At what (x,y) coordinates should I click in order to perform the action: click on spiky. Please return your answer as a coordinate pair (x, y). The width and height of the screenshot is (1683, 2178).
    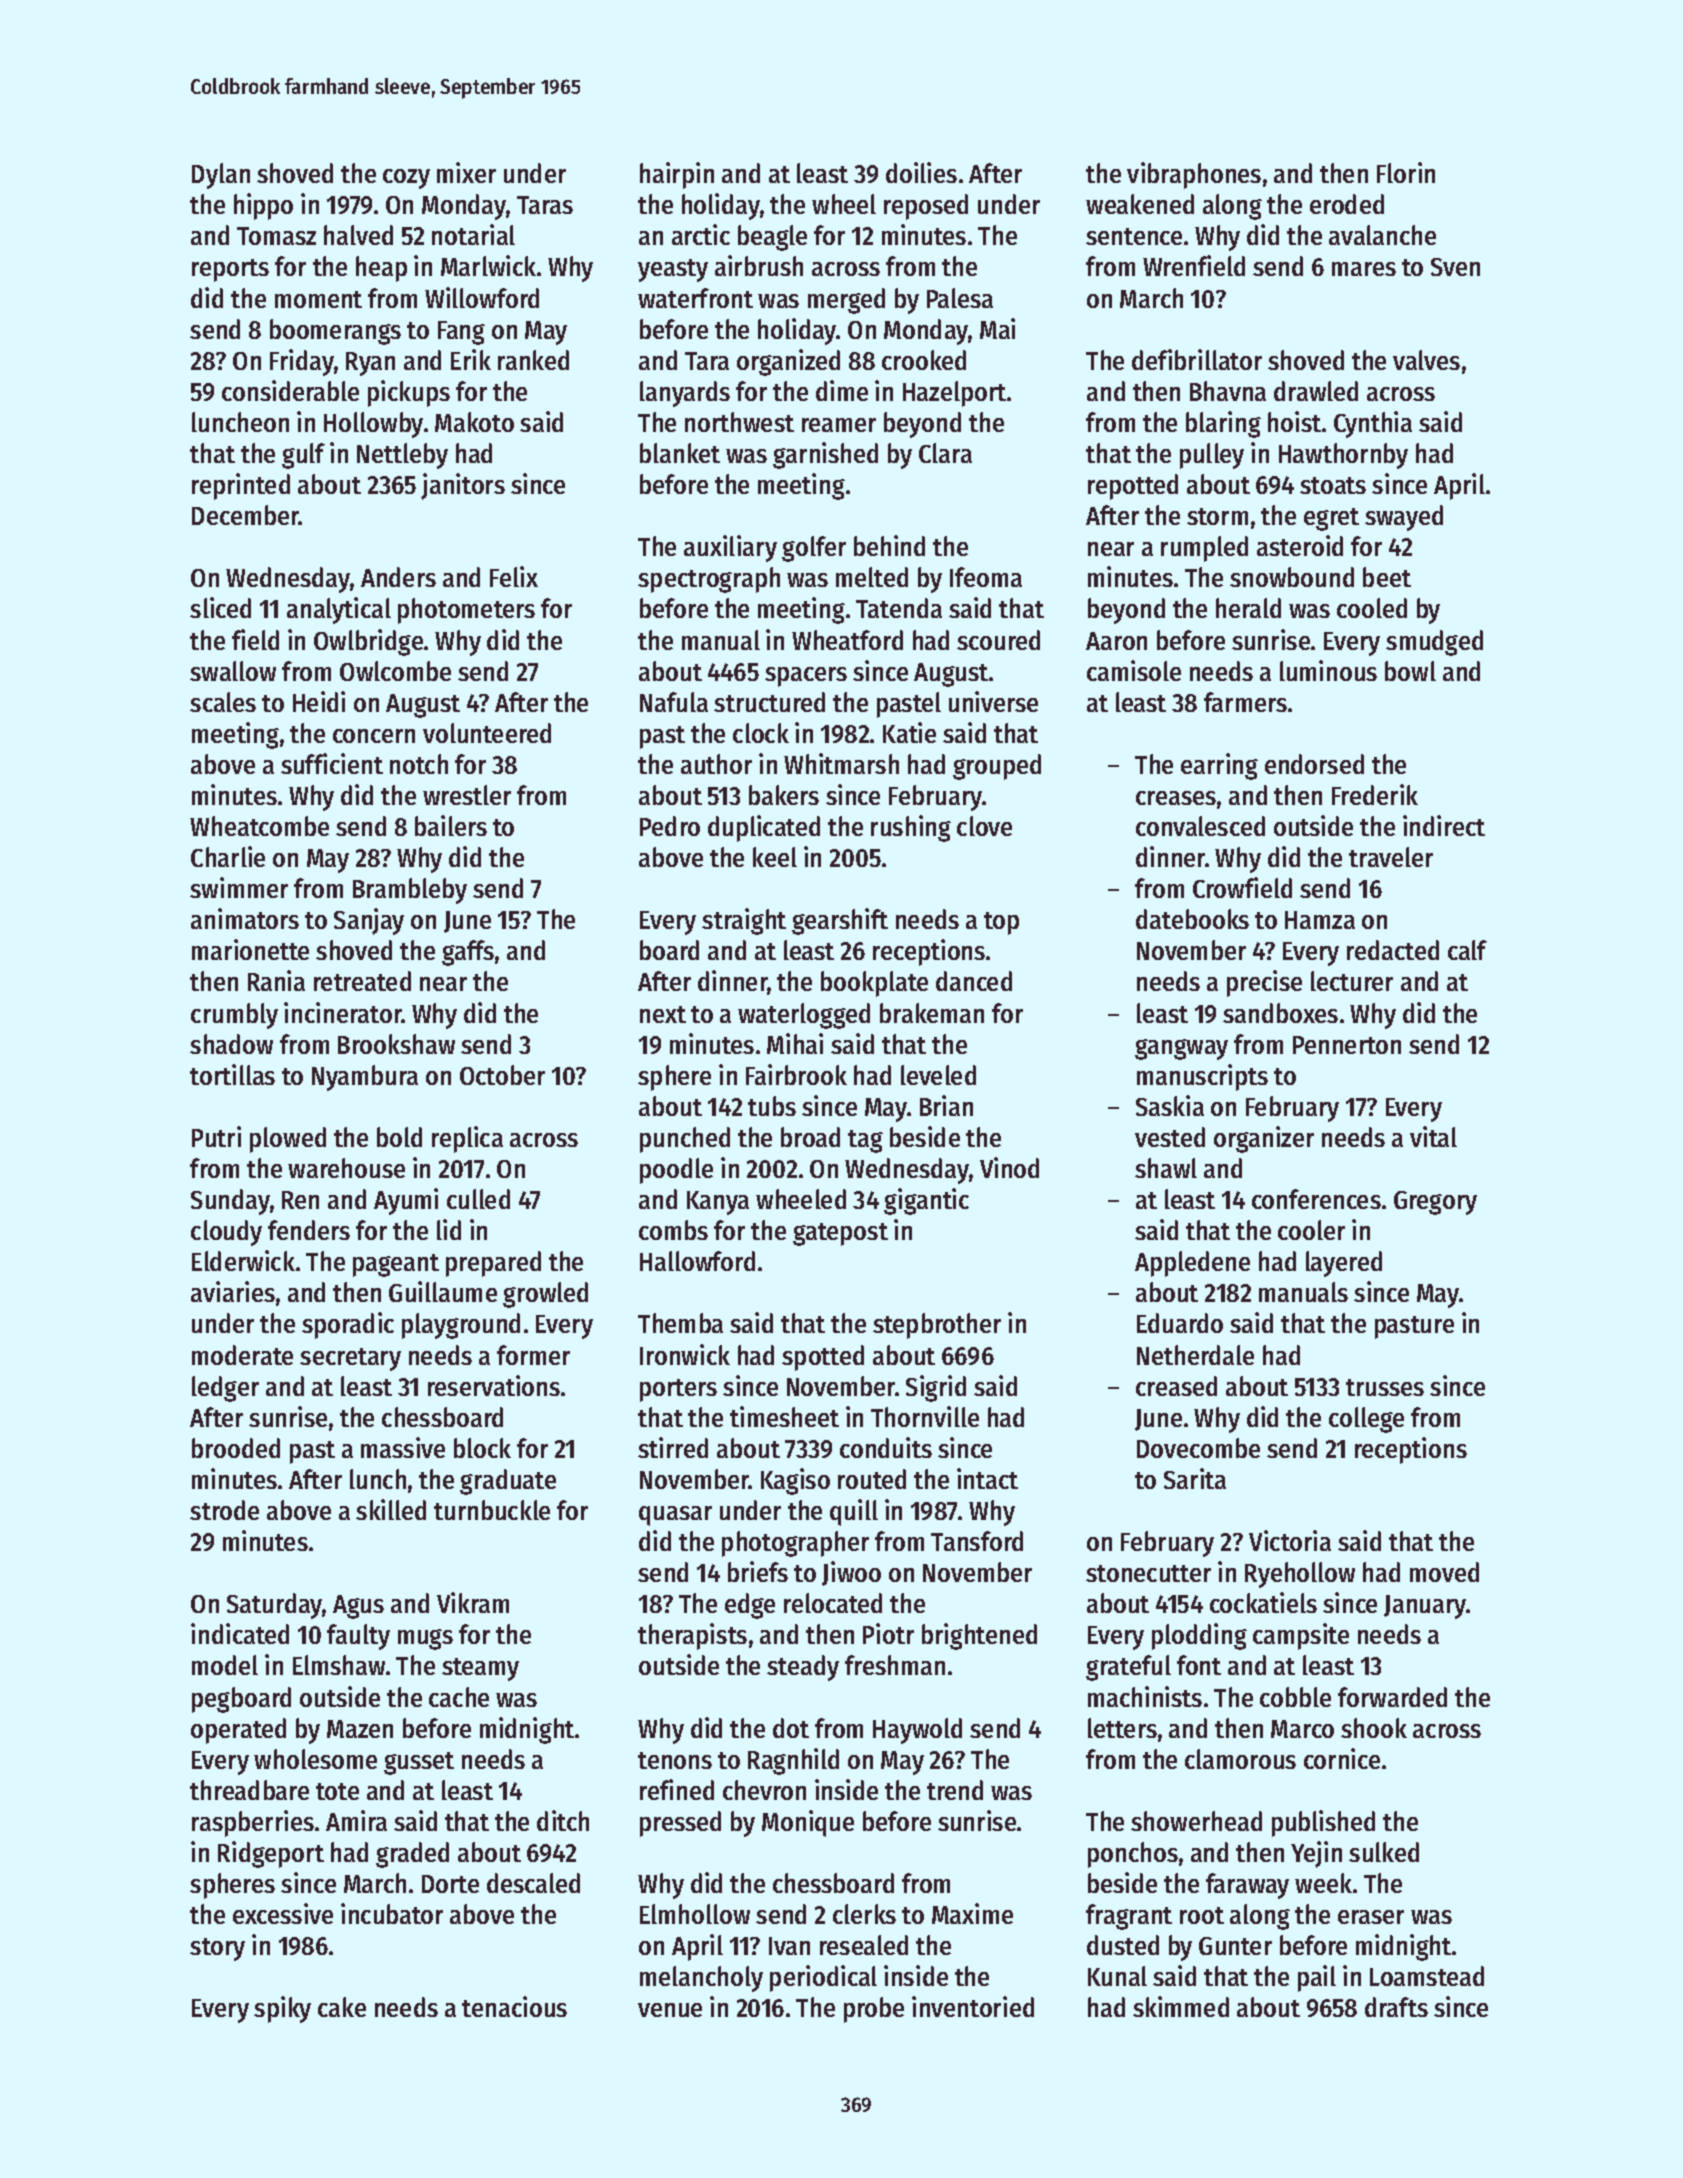
    Looking at the image, I should click on (282, 2009).
